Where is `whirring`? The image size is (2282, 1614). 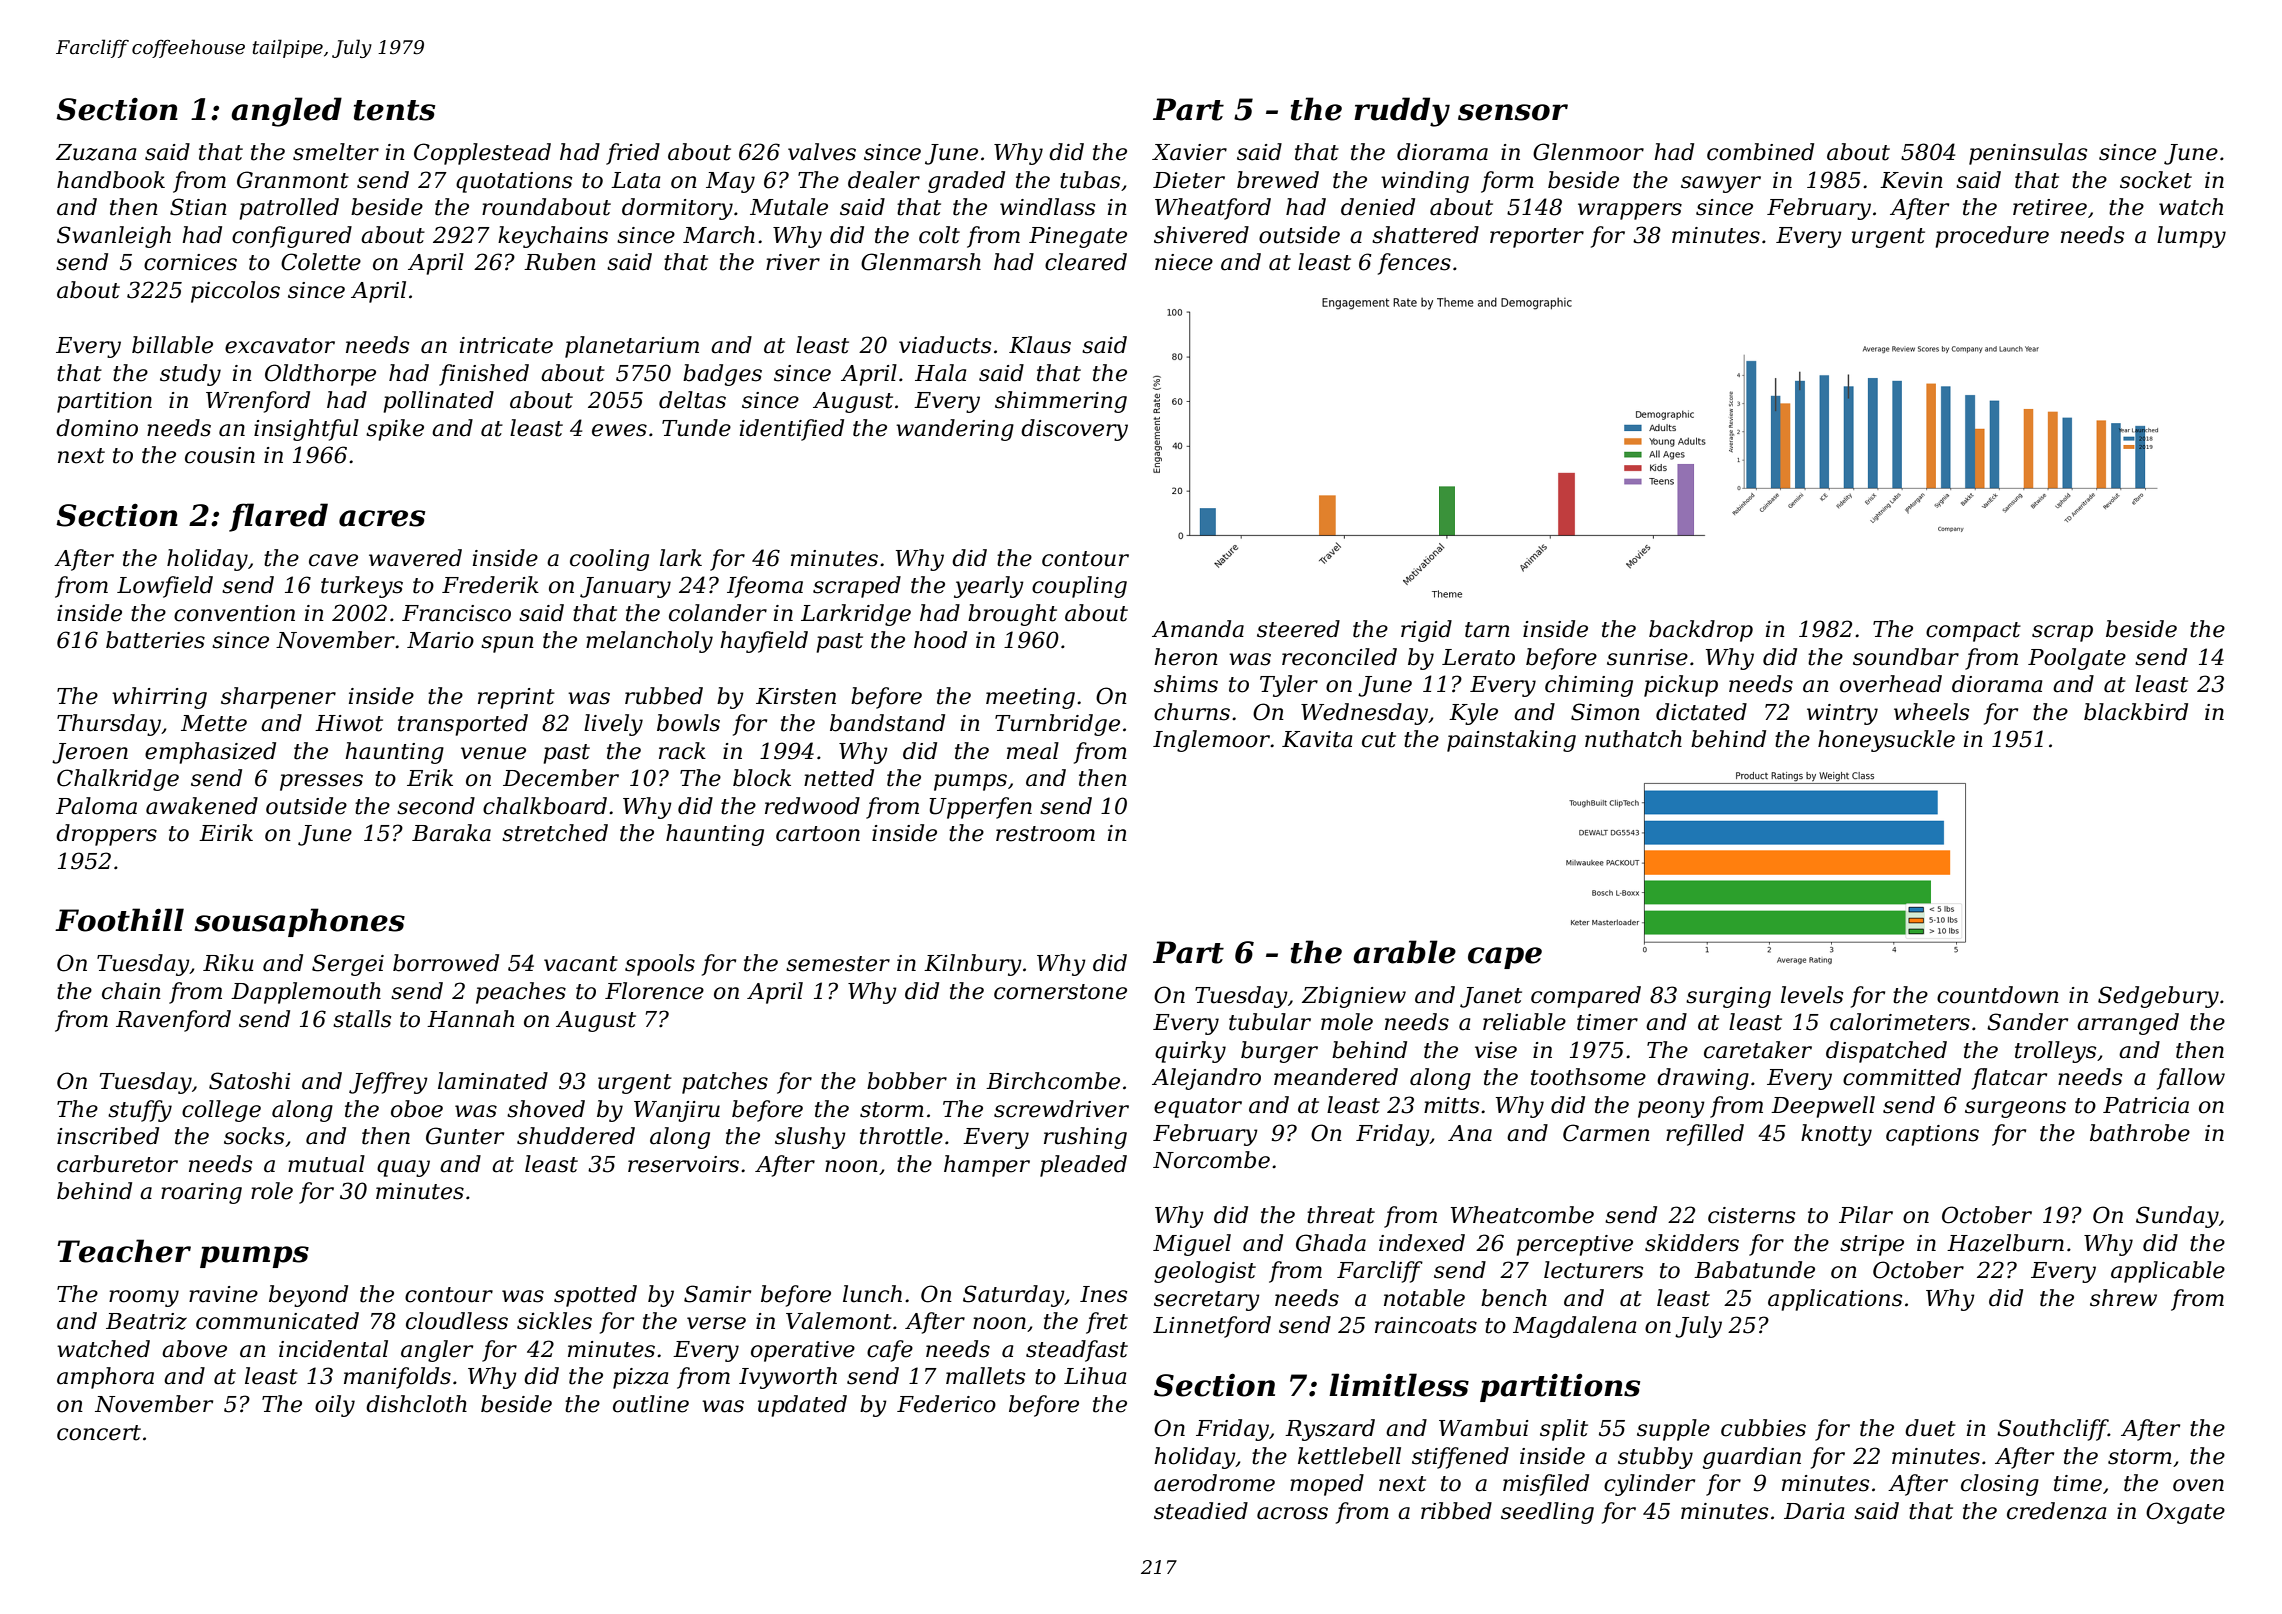
whirring is located at coordinates (159, 698).
